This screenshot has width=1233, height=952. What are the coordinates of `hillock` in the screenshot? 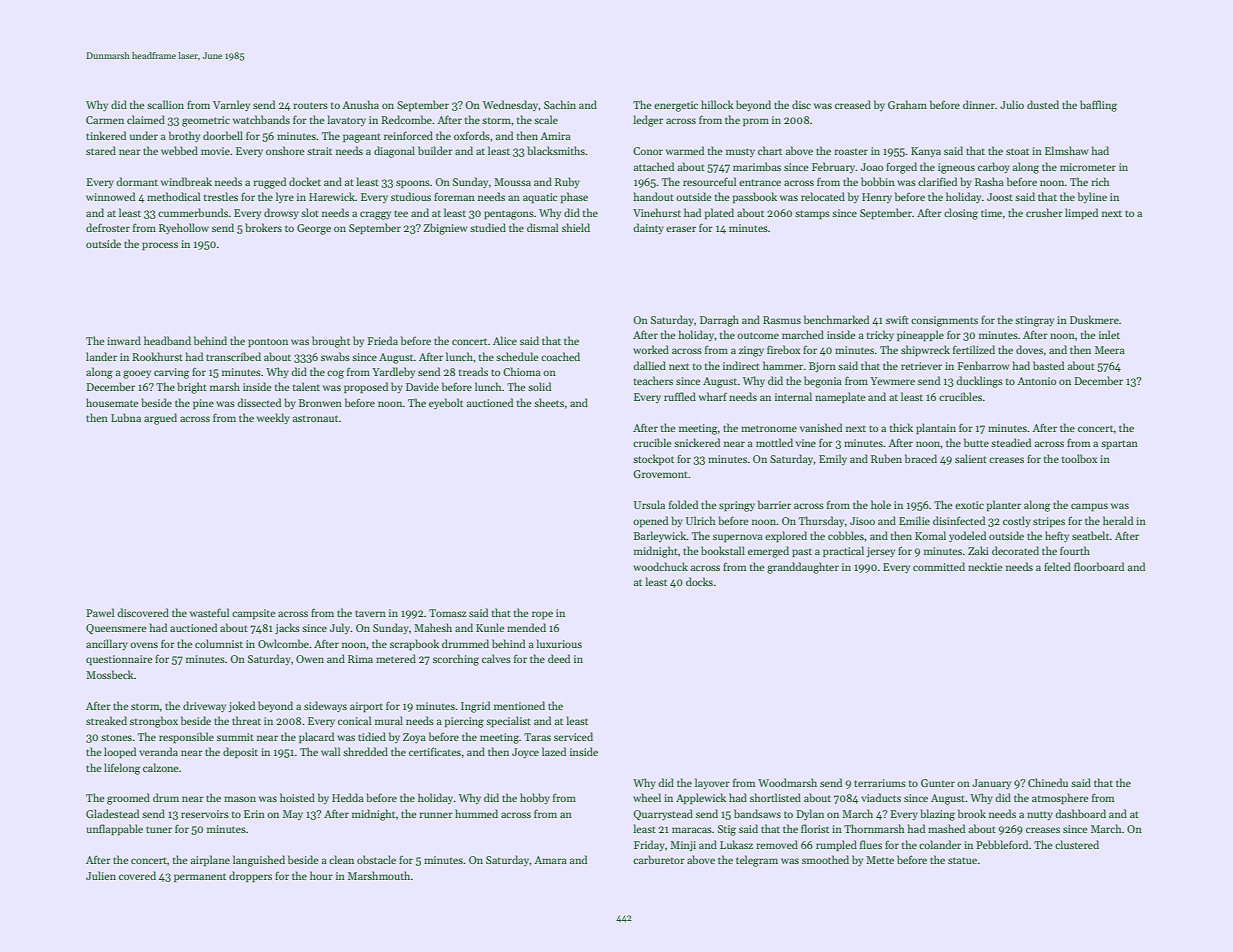 It's located at (717, 104).
